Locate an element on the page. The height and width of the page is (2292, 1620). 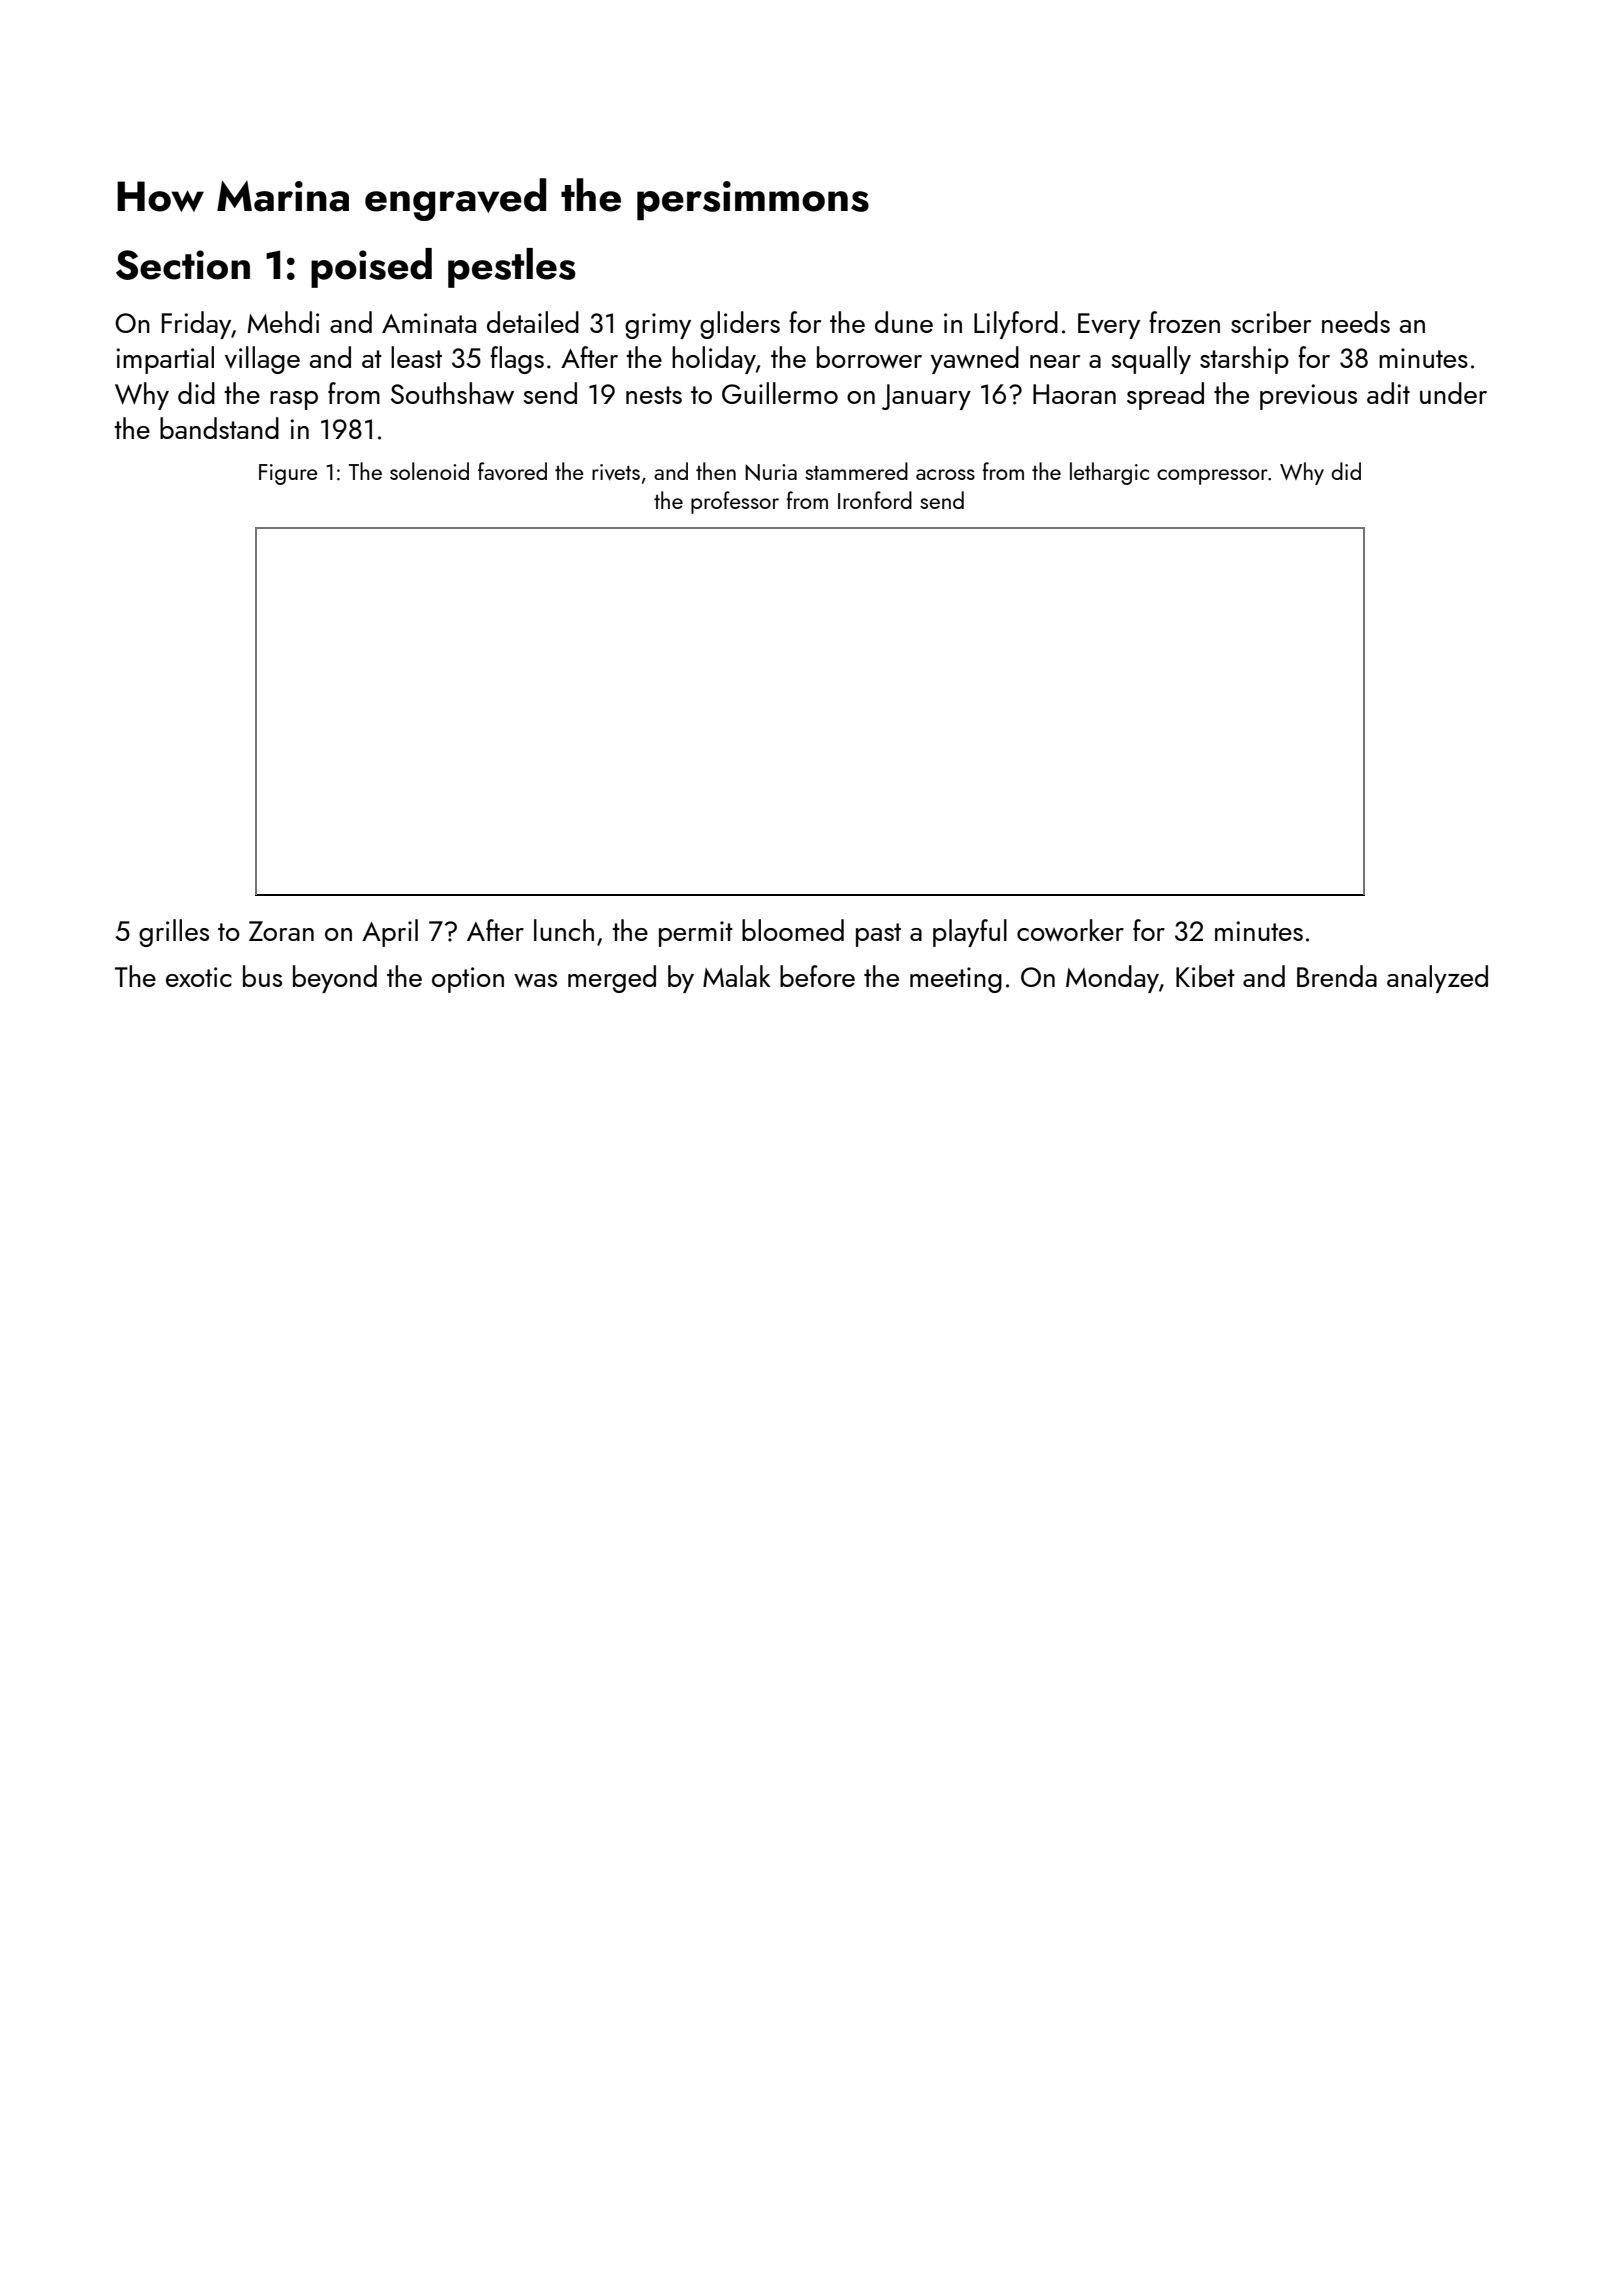
scriber is located at coordinates (1271, 322).
